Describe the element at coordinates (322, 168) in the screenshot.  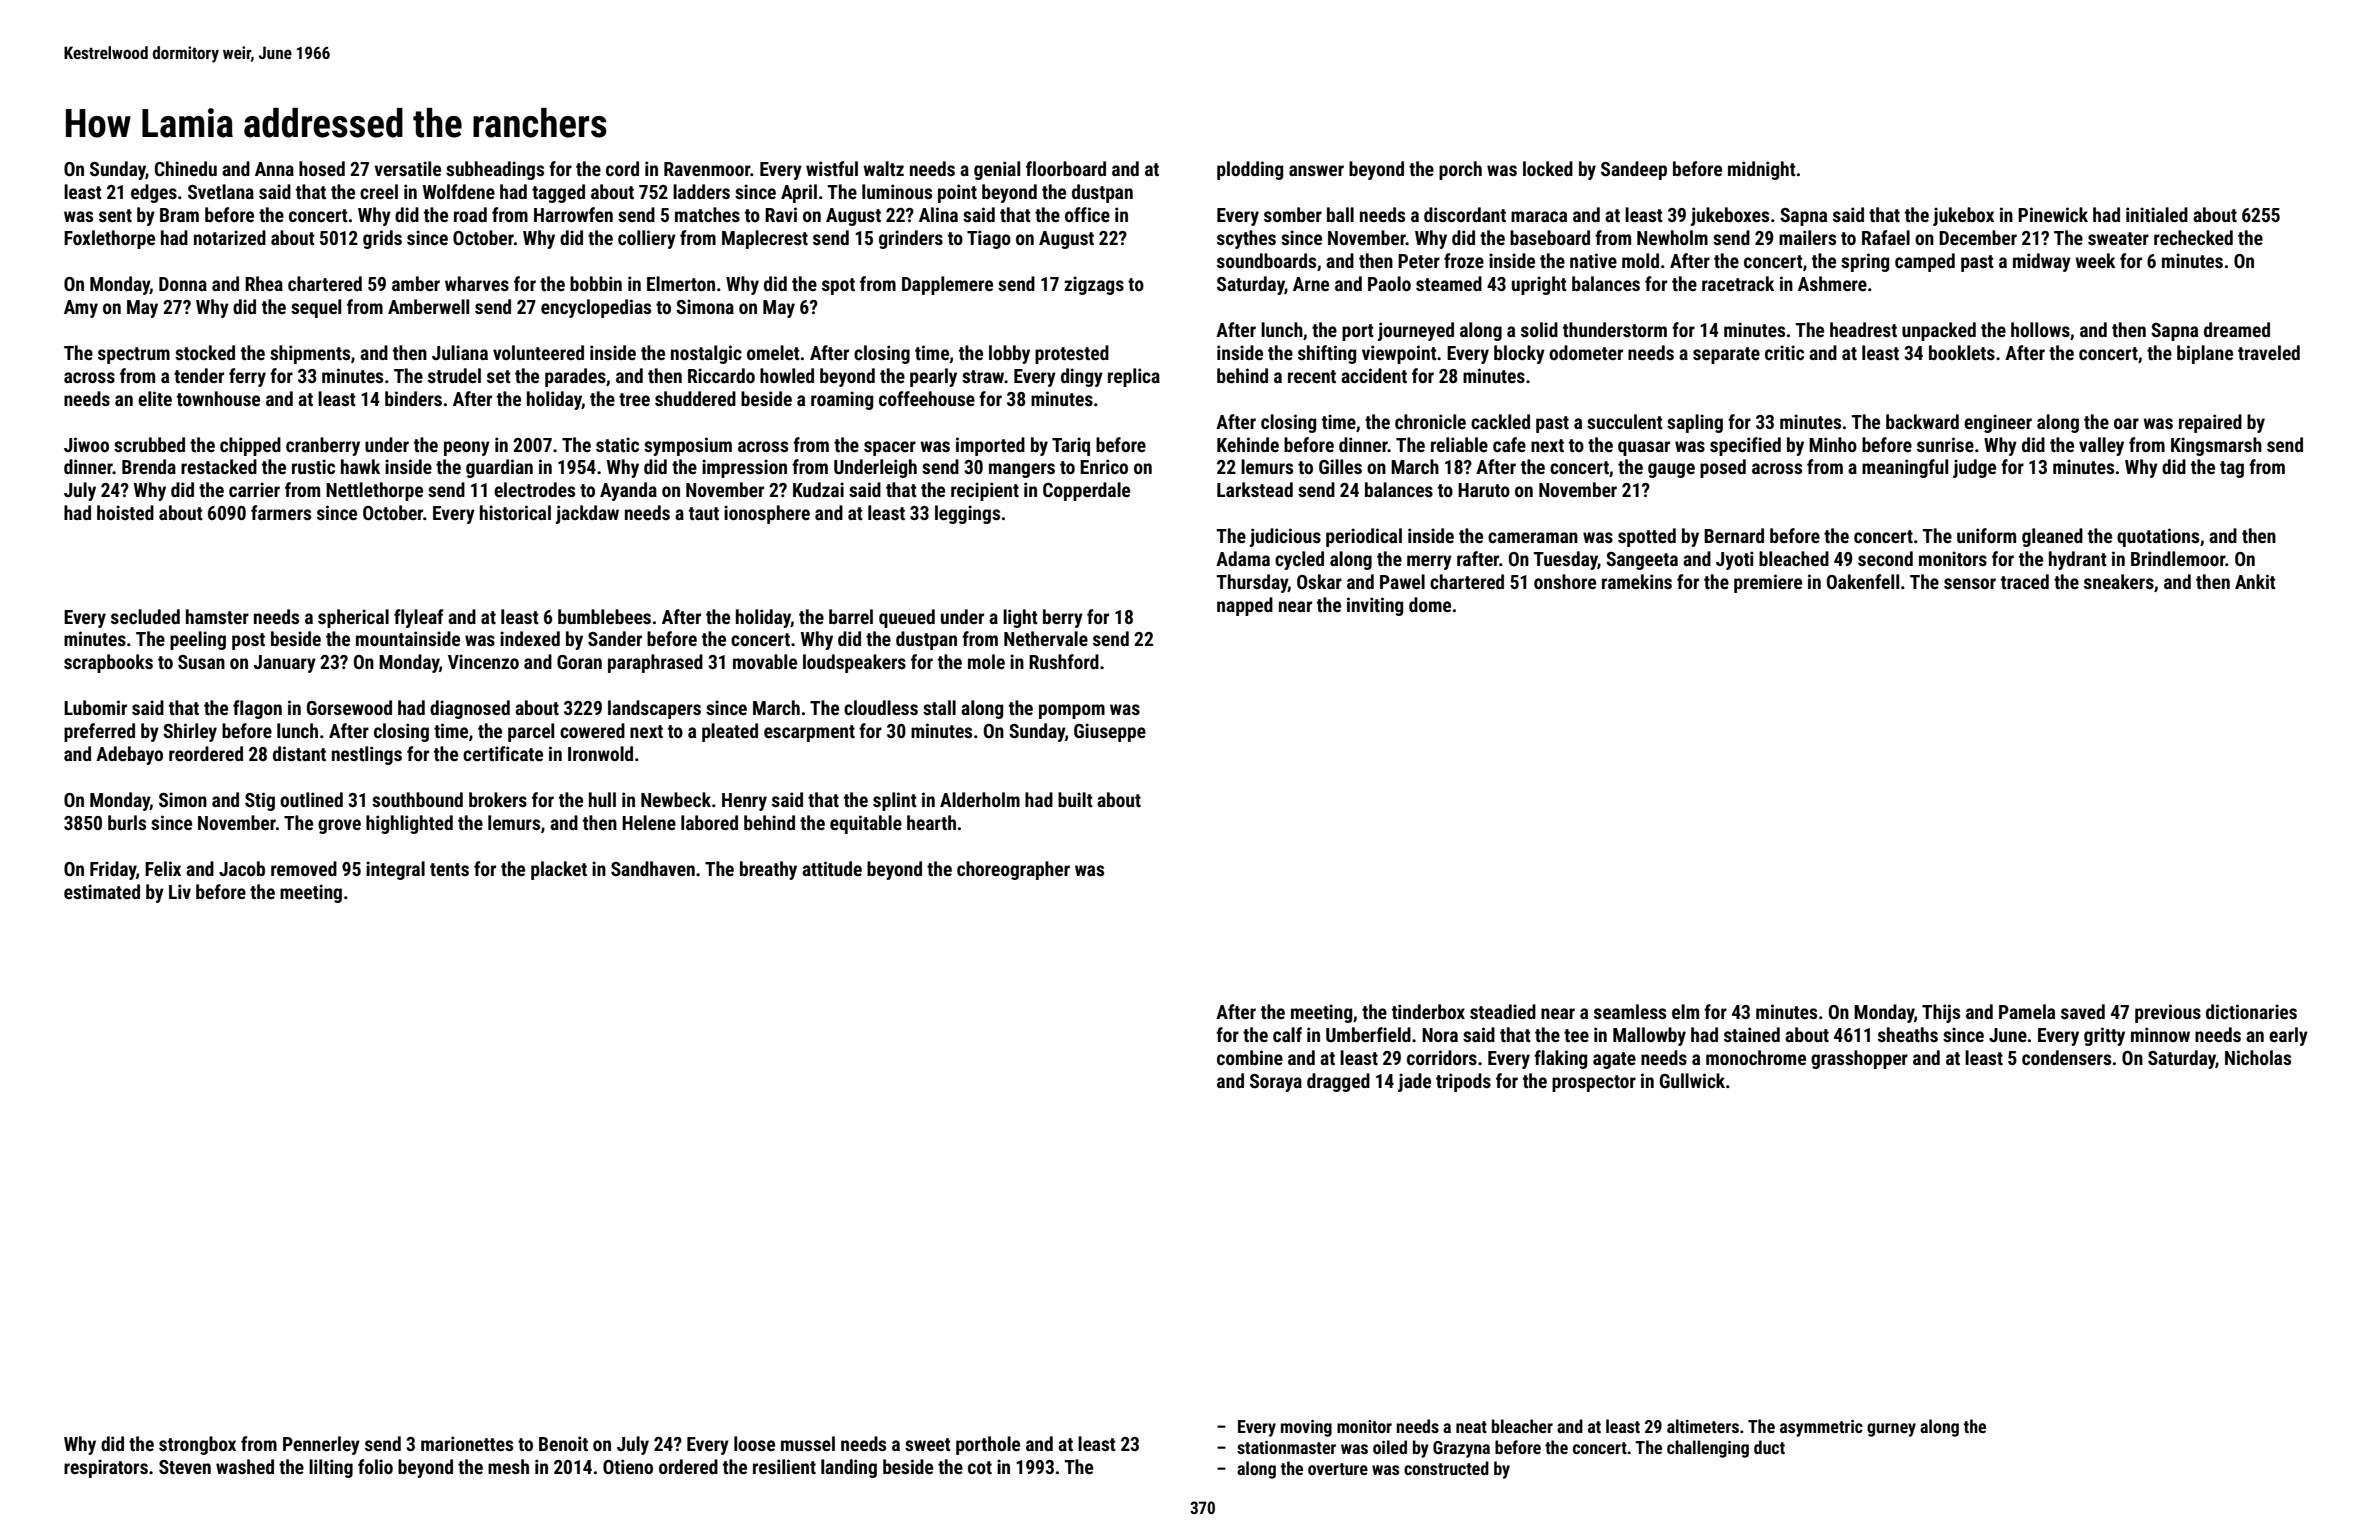
I see `hosed` at that location.
